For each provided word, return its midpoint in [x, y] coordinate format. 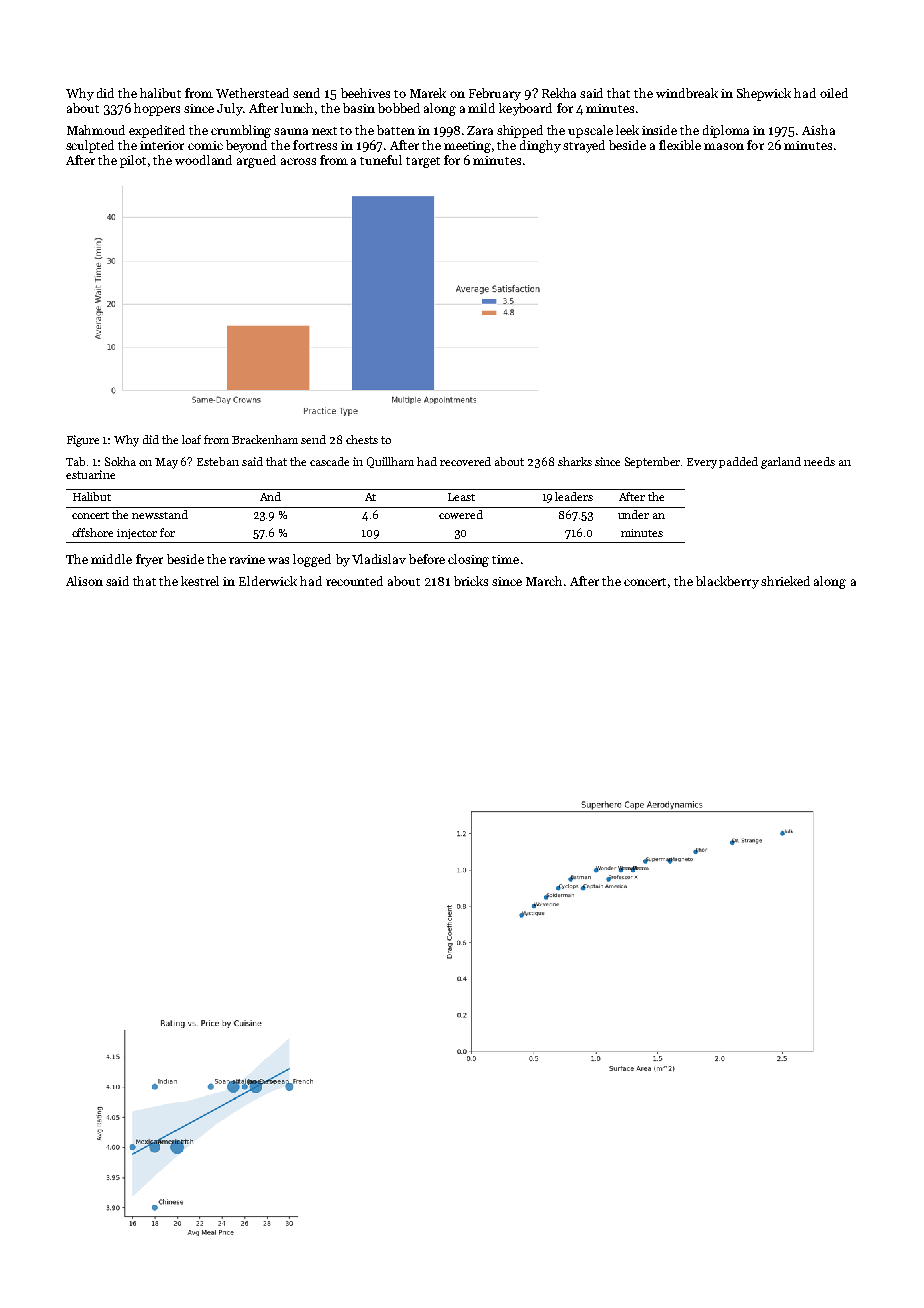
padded [738, 462]
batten [396, 130]
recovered [465, 461]
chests [362, 439]
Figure [83, 441]
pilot [133, 161]
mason [724, 146]
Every [702, 463]
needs [819, 461]
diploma [726, 131]
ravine [247, 559]
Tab [75, 461]
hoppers [157, 109]
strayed [584, 146]
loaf [191, 439]
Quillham [390, 462]
